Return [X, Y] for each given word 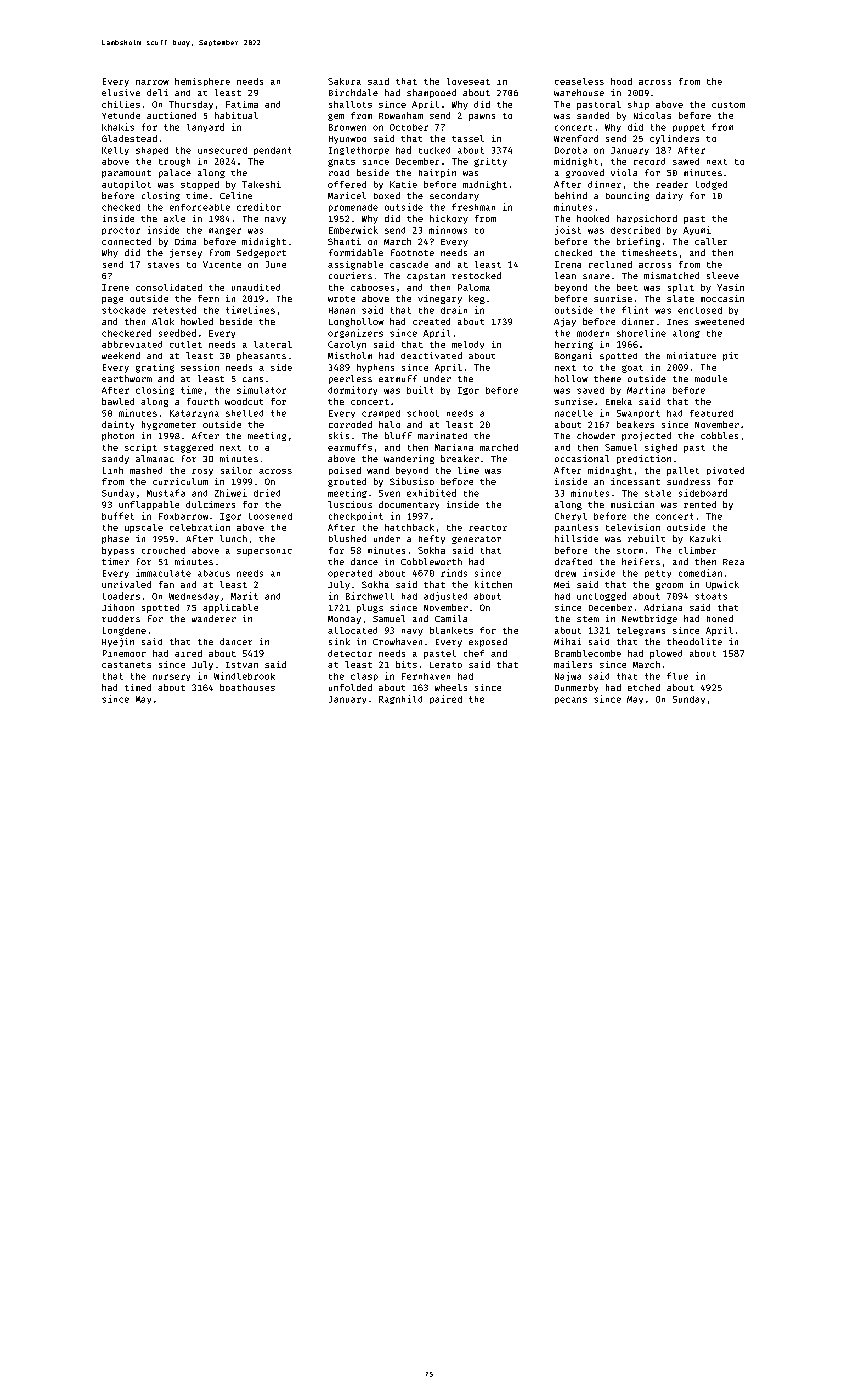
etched [644, 687]
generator [476, 540]
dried [267, 493]
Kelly [115, 151]
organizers [355, 333]
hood [621, 81]
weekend [121, 355]
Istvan [242, 665]
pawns [482, 117]
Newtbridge [649, 619]
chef [474, 653]
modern [593, 333]
